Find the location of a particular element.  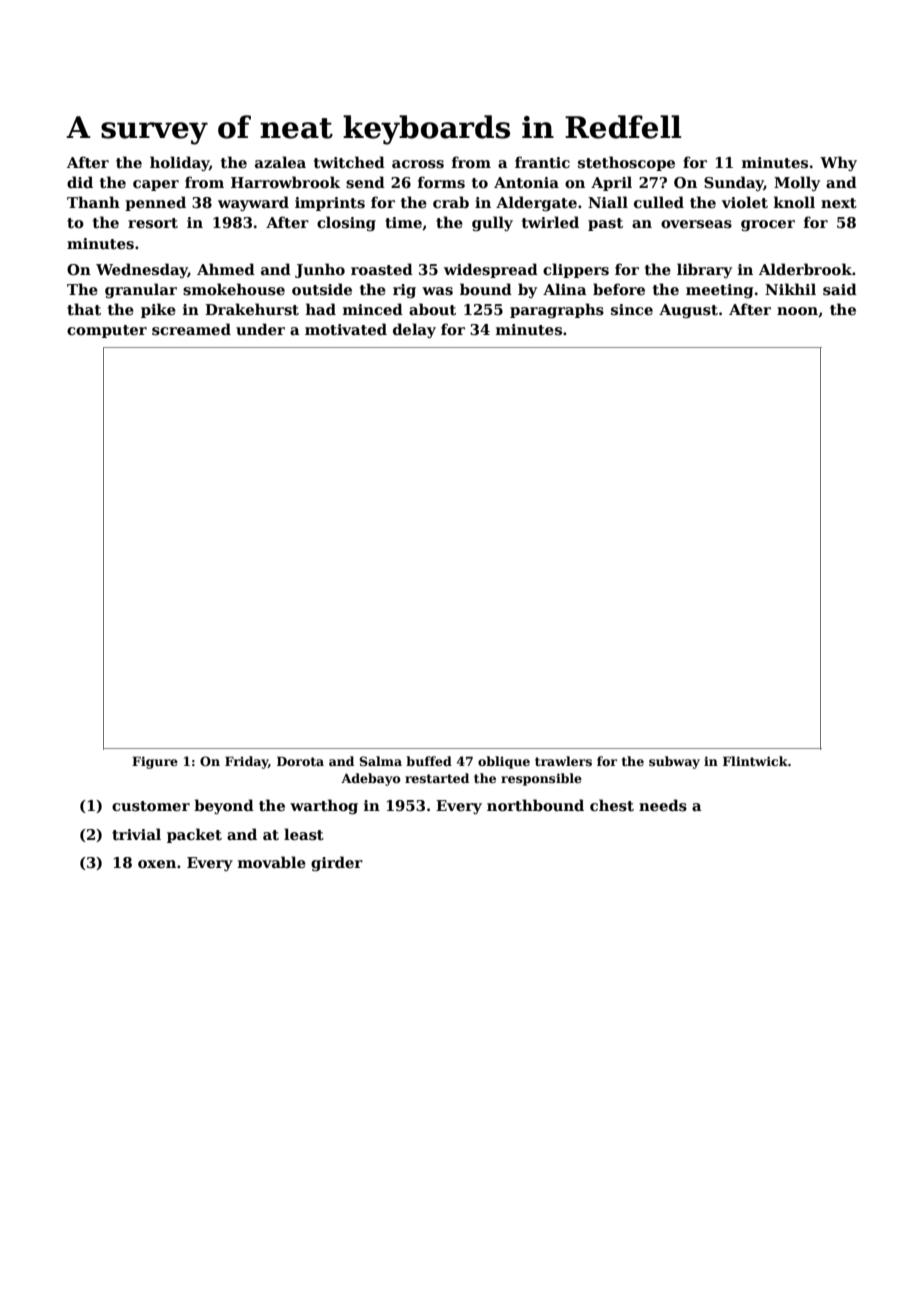

holiday is located at coordinates (179, 163).
